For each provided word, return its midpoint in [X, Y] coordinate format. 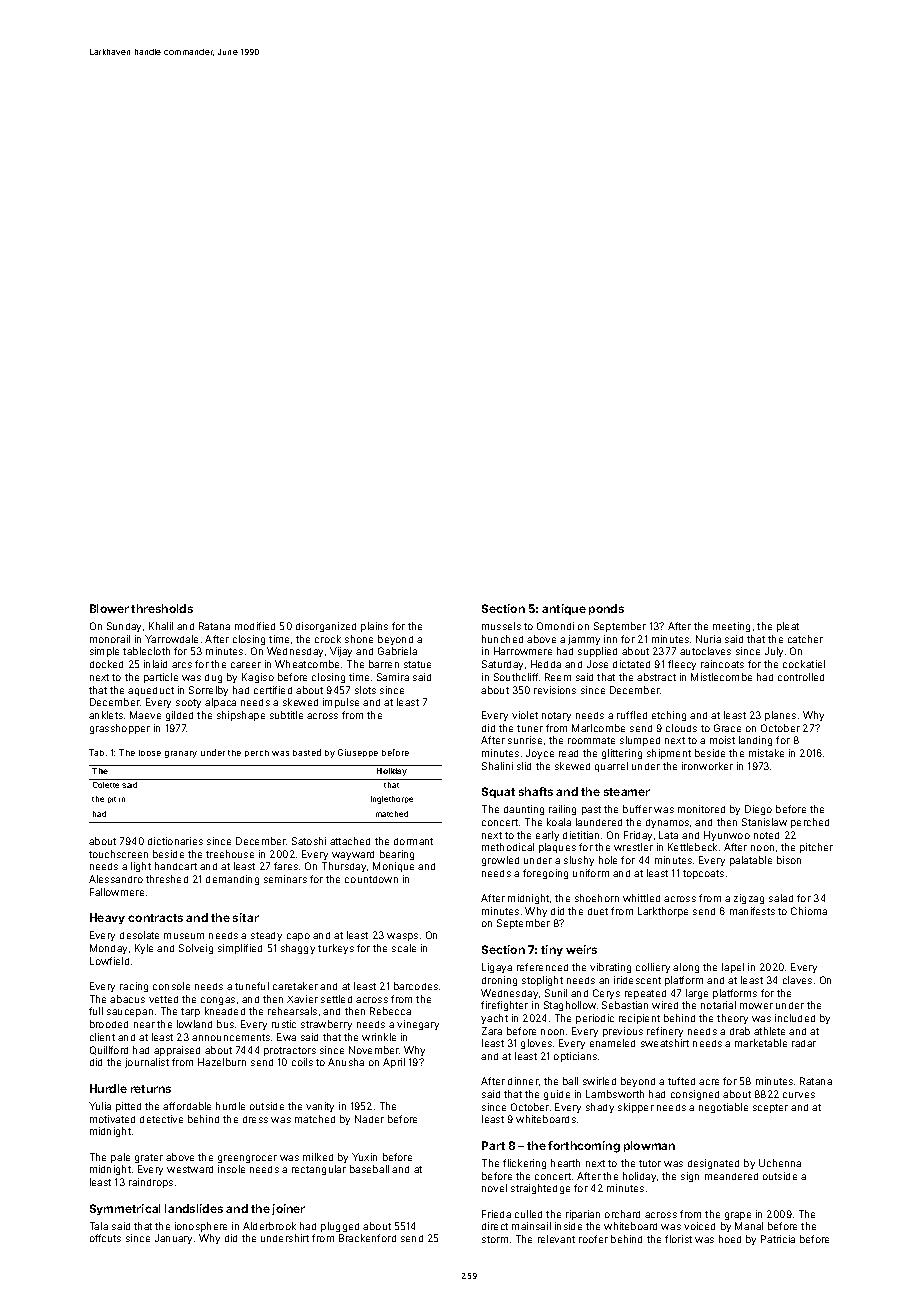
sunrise [525, 740]
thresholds [162, 608]
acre [709, 1082]
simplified [240, 949]
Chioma [809, 911]
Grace [727, 728]
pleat [788, 627]
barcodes [416, 986]
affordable [187, 1106]
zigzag [749, 899]
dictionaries [175, 841]
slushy [579, 861]
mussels [501, 626]
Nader [369, 1119]
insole [231, 1169]
